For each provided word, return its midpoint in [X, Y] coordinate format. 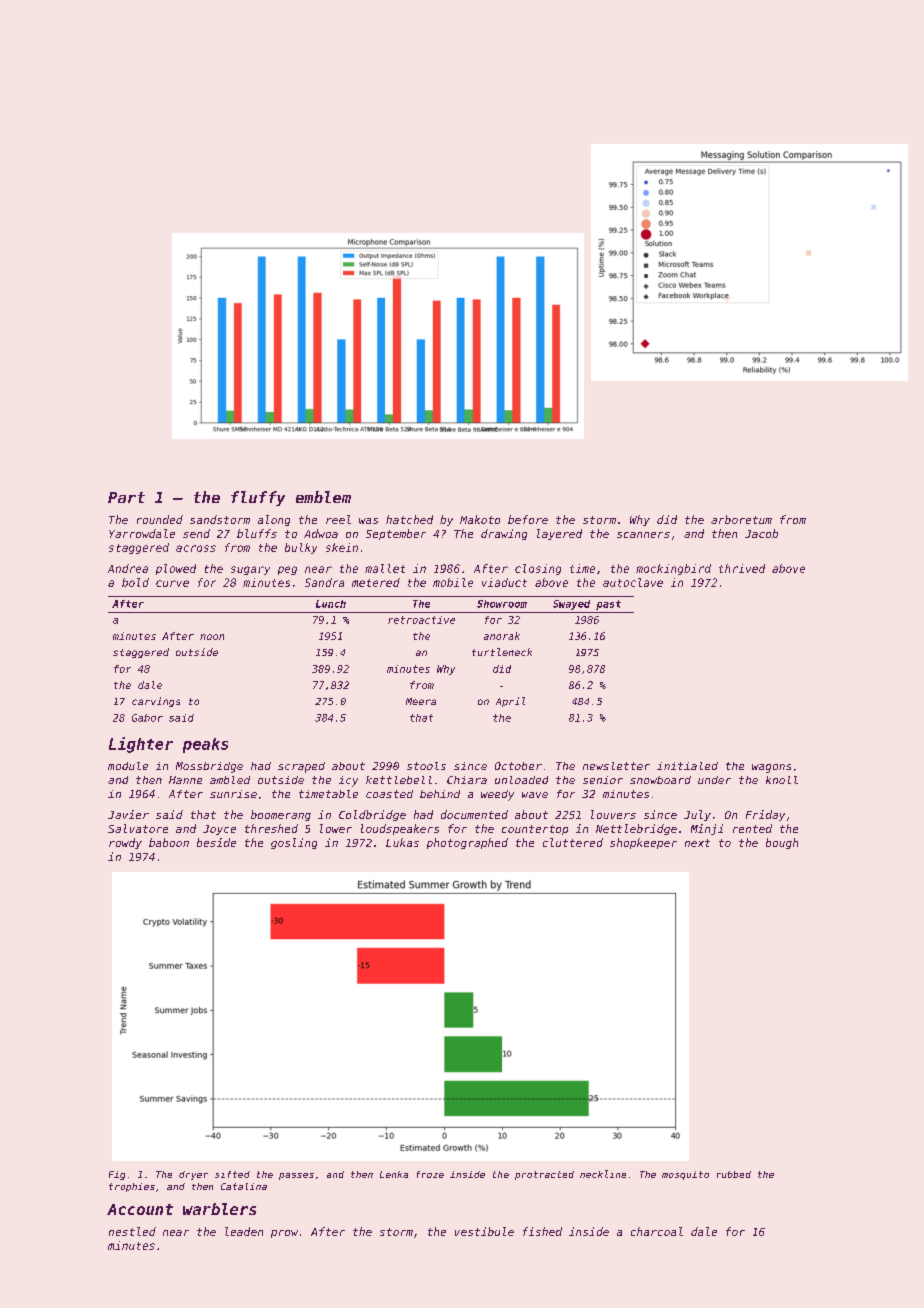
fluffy [258, 498]
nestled [132, 1231]
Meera [421, 701]
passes [296, 1176]
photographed [467, 843]
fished [542, 1231]
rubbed [734, 1174]
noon [212, 637]
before [528, 519]
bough [782, 843]
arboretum [741, 519]
